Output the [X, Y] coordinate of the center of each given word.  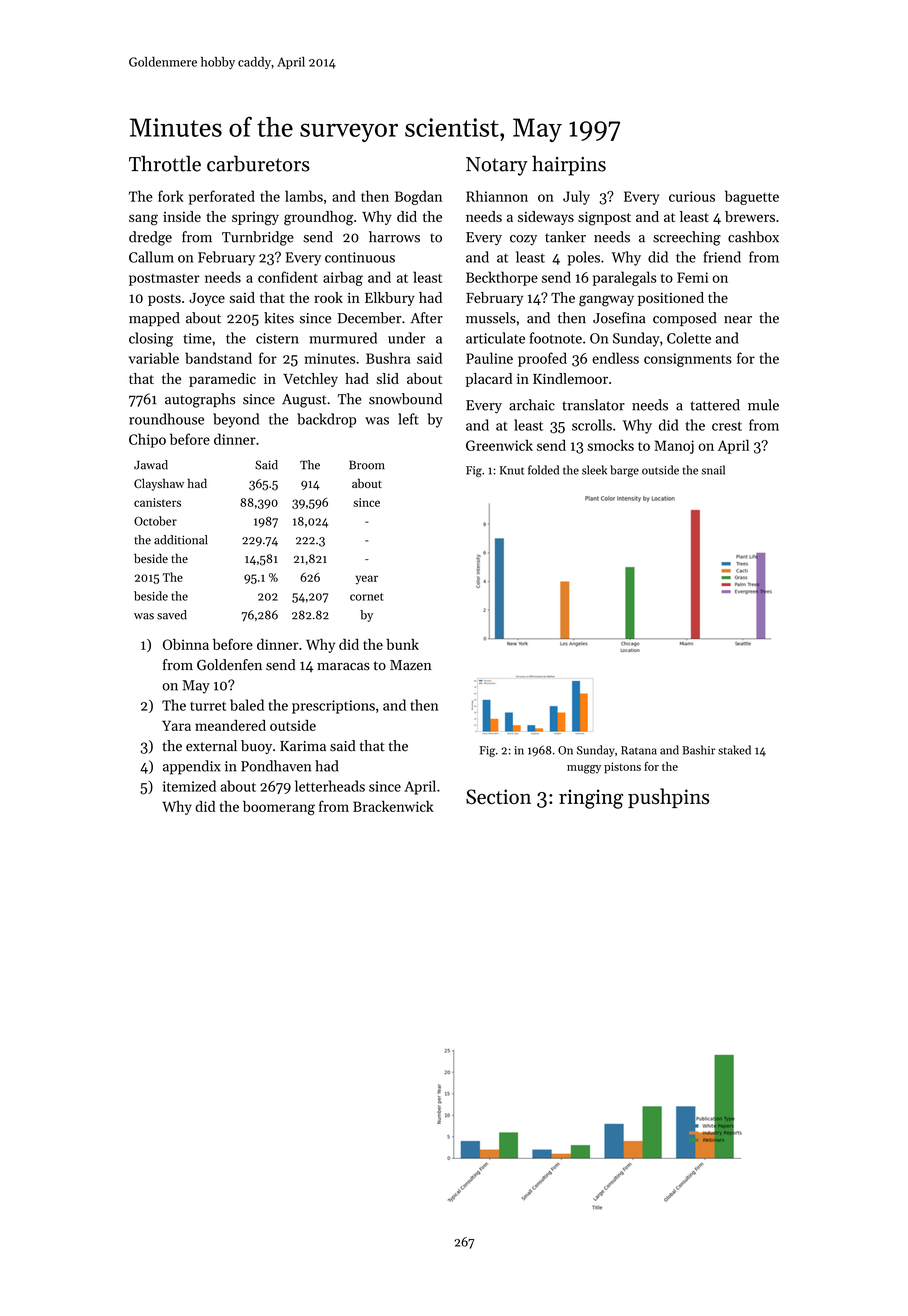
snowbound [405, 399]
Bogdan [418, 197]
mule [763, 405]
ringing [591, 799]
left [408, 419]
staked [734, 750]
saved [172, 615]
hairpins [569, 165]
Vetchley [310, 380]
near [738, 320]
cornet [366, 597]
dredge [150, 238]
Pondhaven [276, 766]
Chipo [147, 440]
